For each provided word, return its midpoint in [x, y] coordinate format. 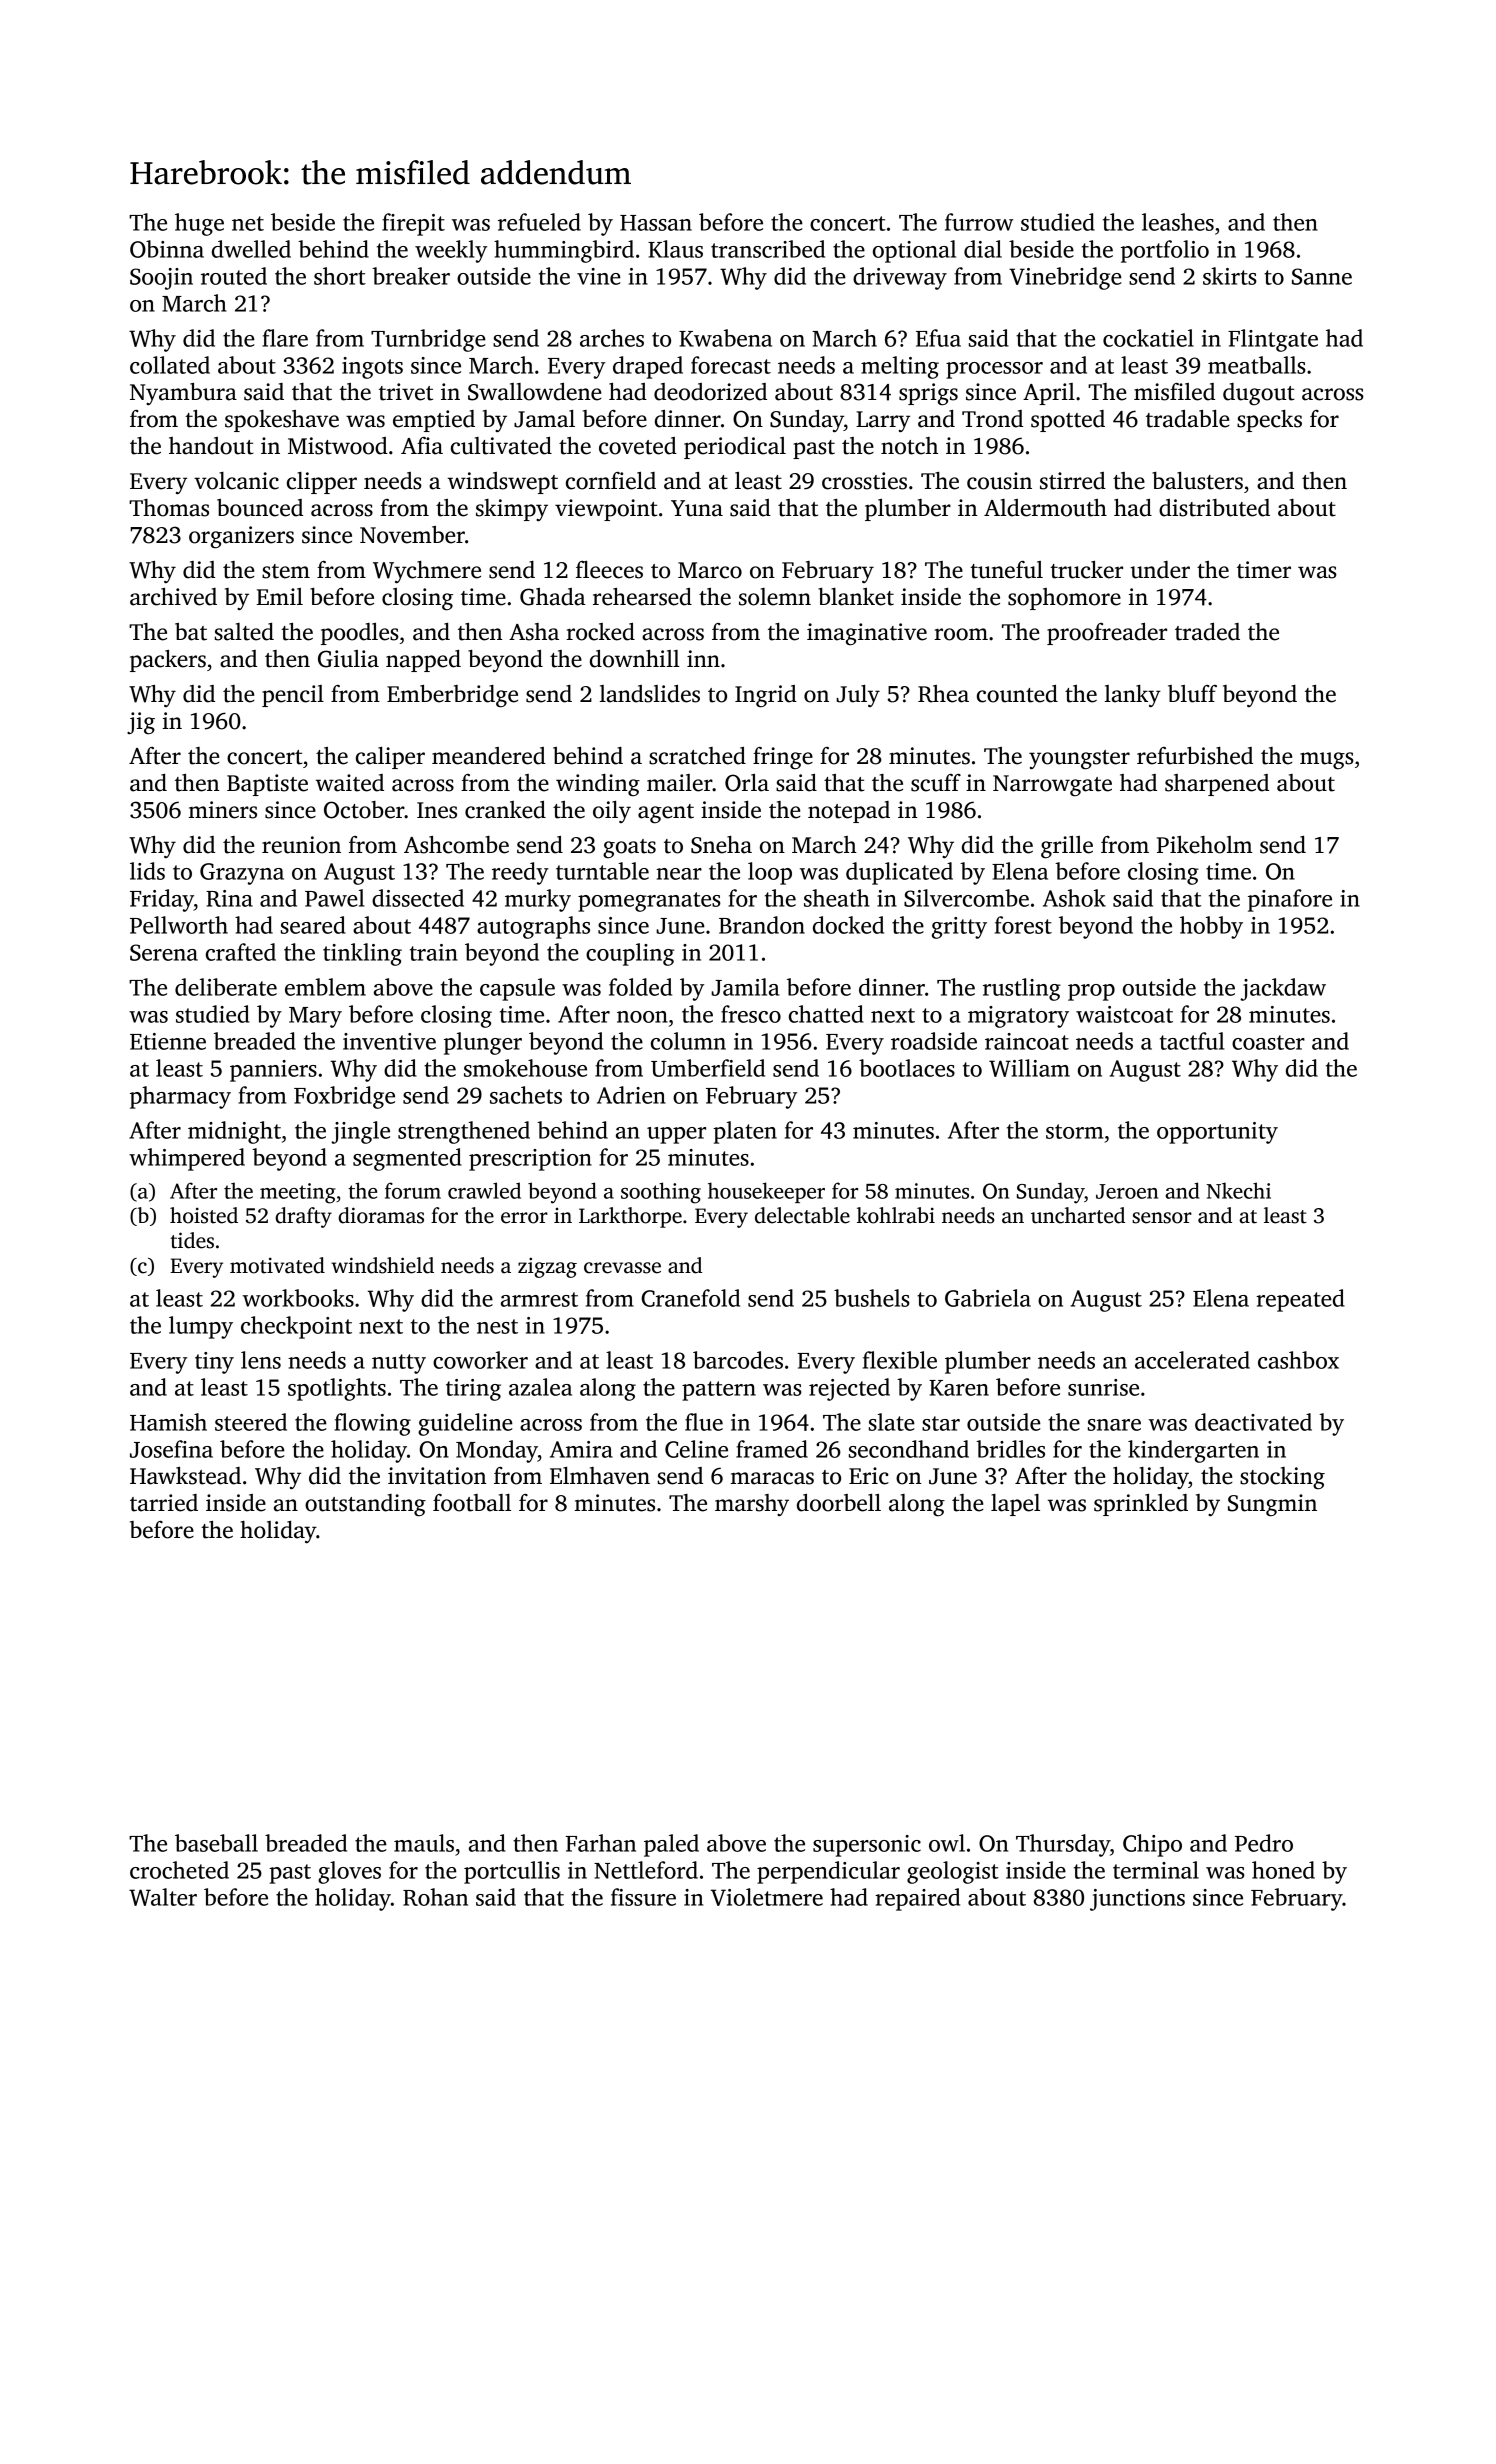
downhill [635, 659]
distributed [1214, 508]
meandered [489, 756]
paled [671, 1845]
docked [848, 925]
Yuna [697, 508]
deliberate [226, 987]
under [1160, 570]
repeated [1300, 1300]
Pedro [1264, 1843]
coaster [1268, 1042]
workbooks [298, 1298]
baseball [216, 1843]
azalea [540, 1387]
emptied [434, 421]
